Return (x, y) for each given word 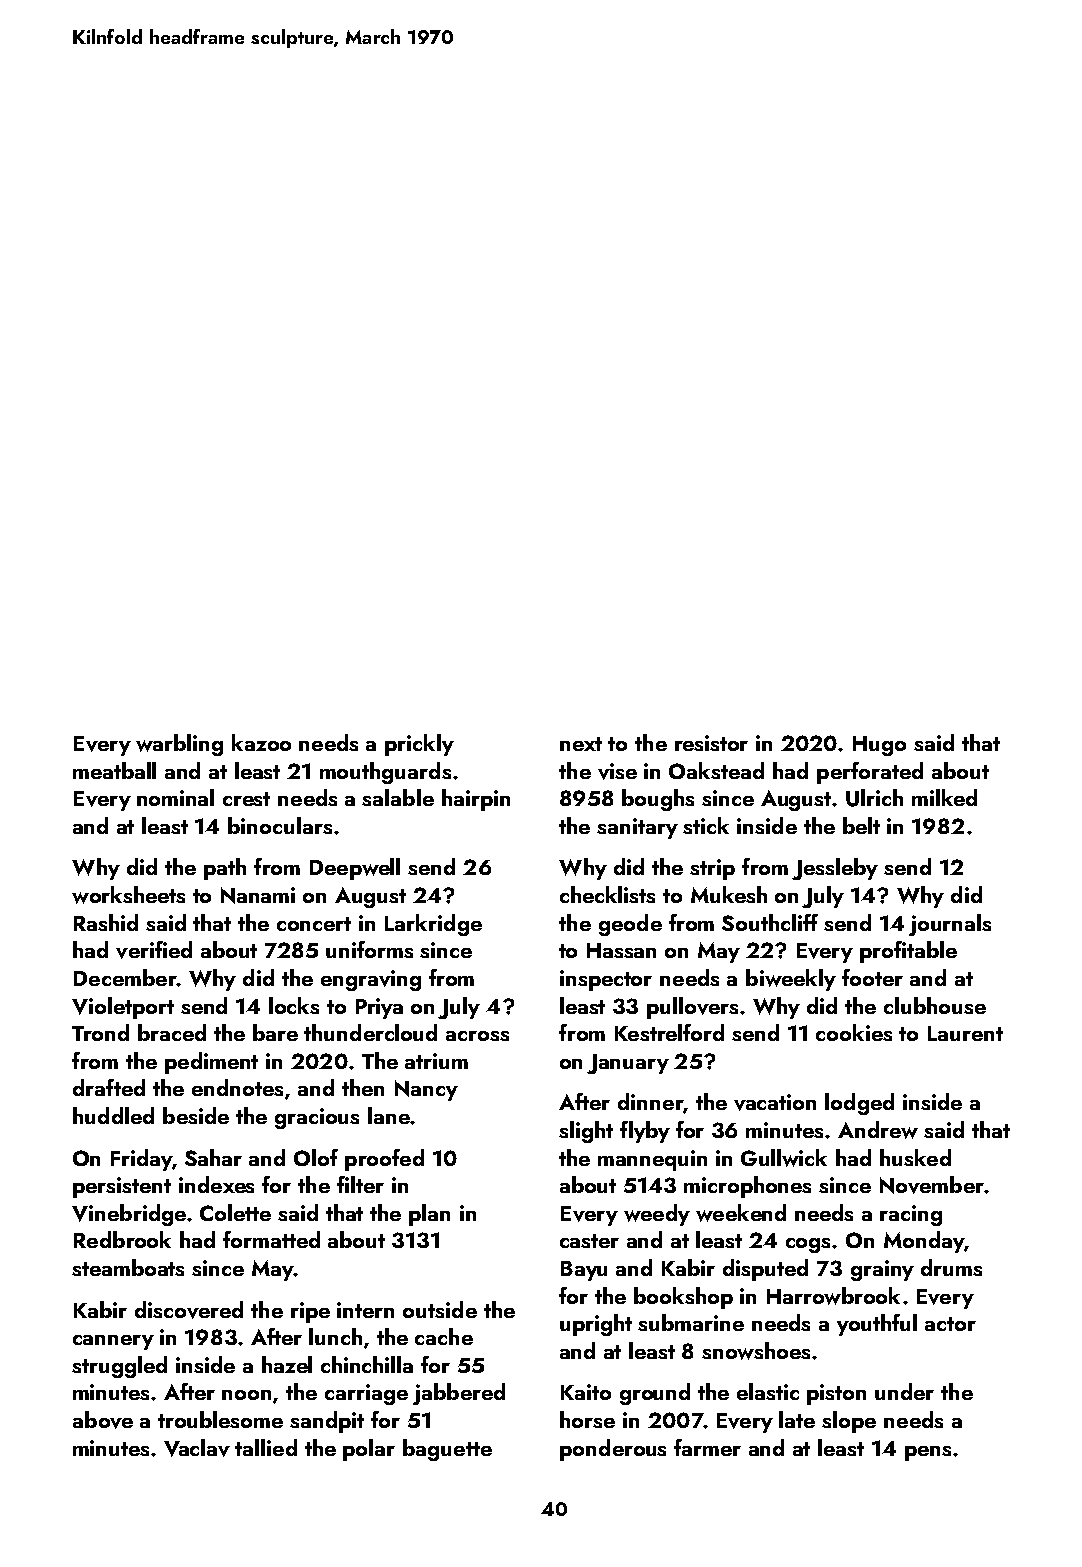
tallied (266, 1447)
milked (944, 797)
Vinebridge (129, 1215)
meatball (114, 770)
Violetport (123, 1008)
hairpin (476, 800)
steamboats (128, 1267)
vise (617, 771)
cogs (809, 1245)
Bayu (584, 1271)
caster (589, 1241)
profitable (908, 952)
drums (951, 1267)
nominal (175, 797)
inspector (606, 980)
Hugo (879, 746)
